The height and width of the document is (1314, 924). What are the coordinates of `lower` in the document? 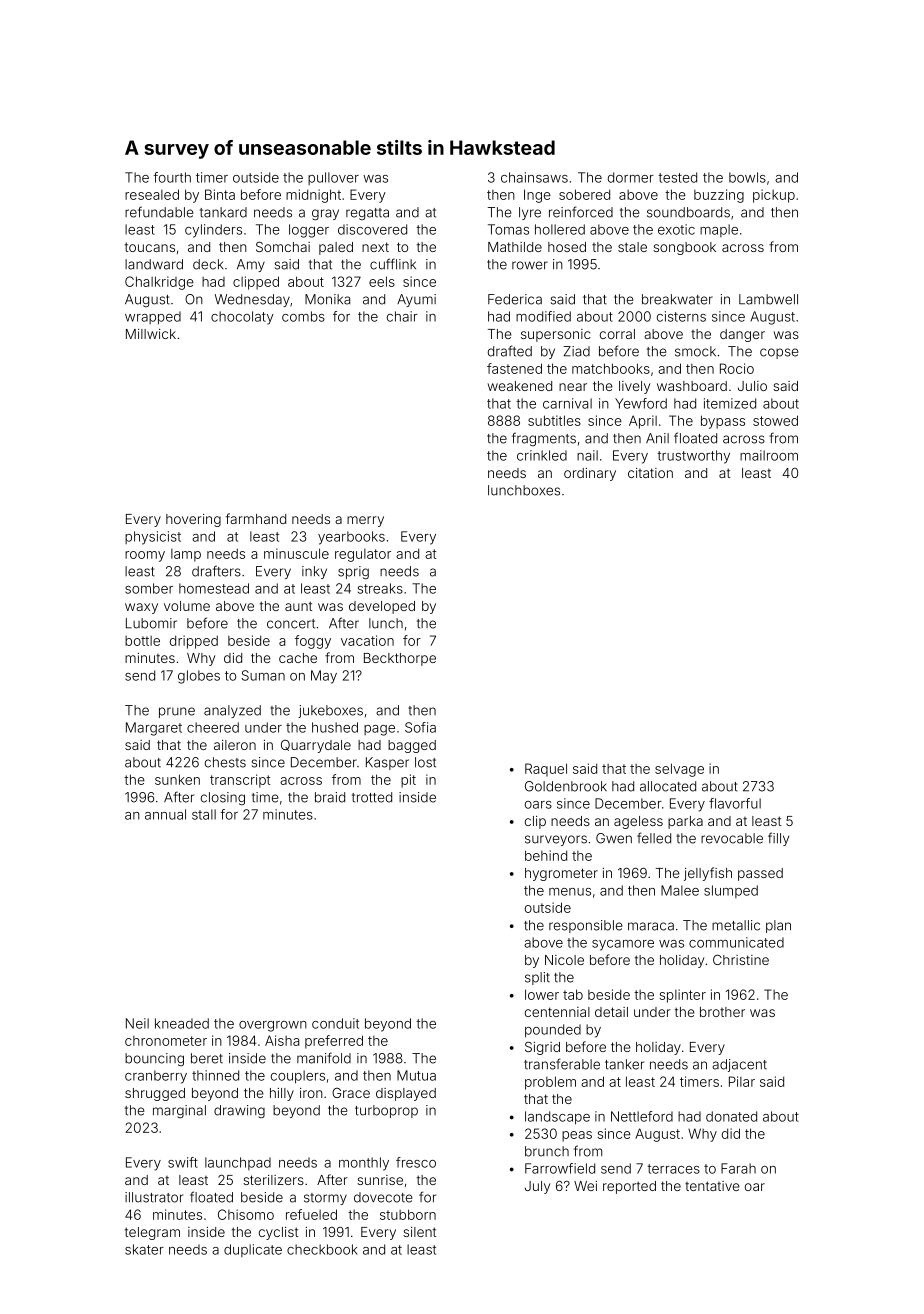 It's located at (542, 994).
